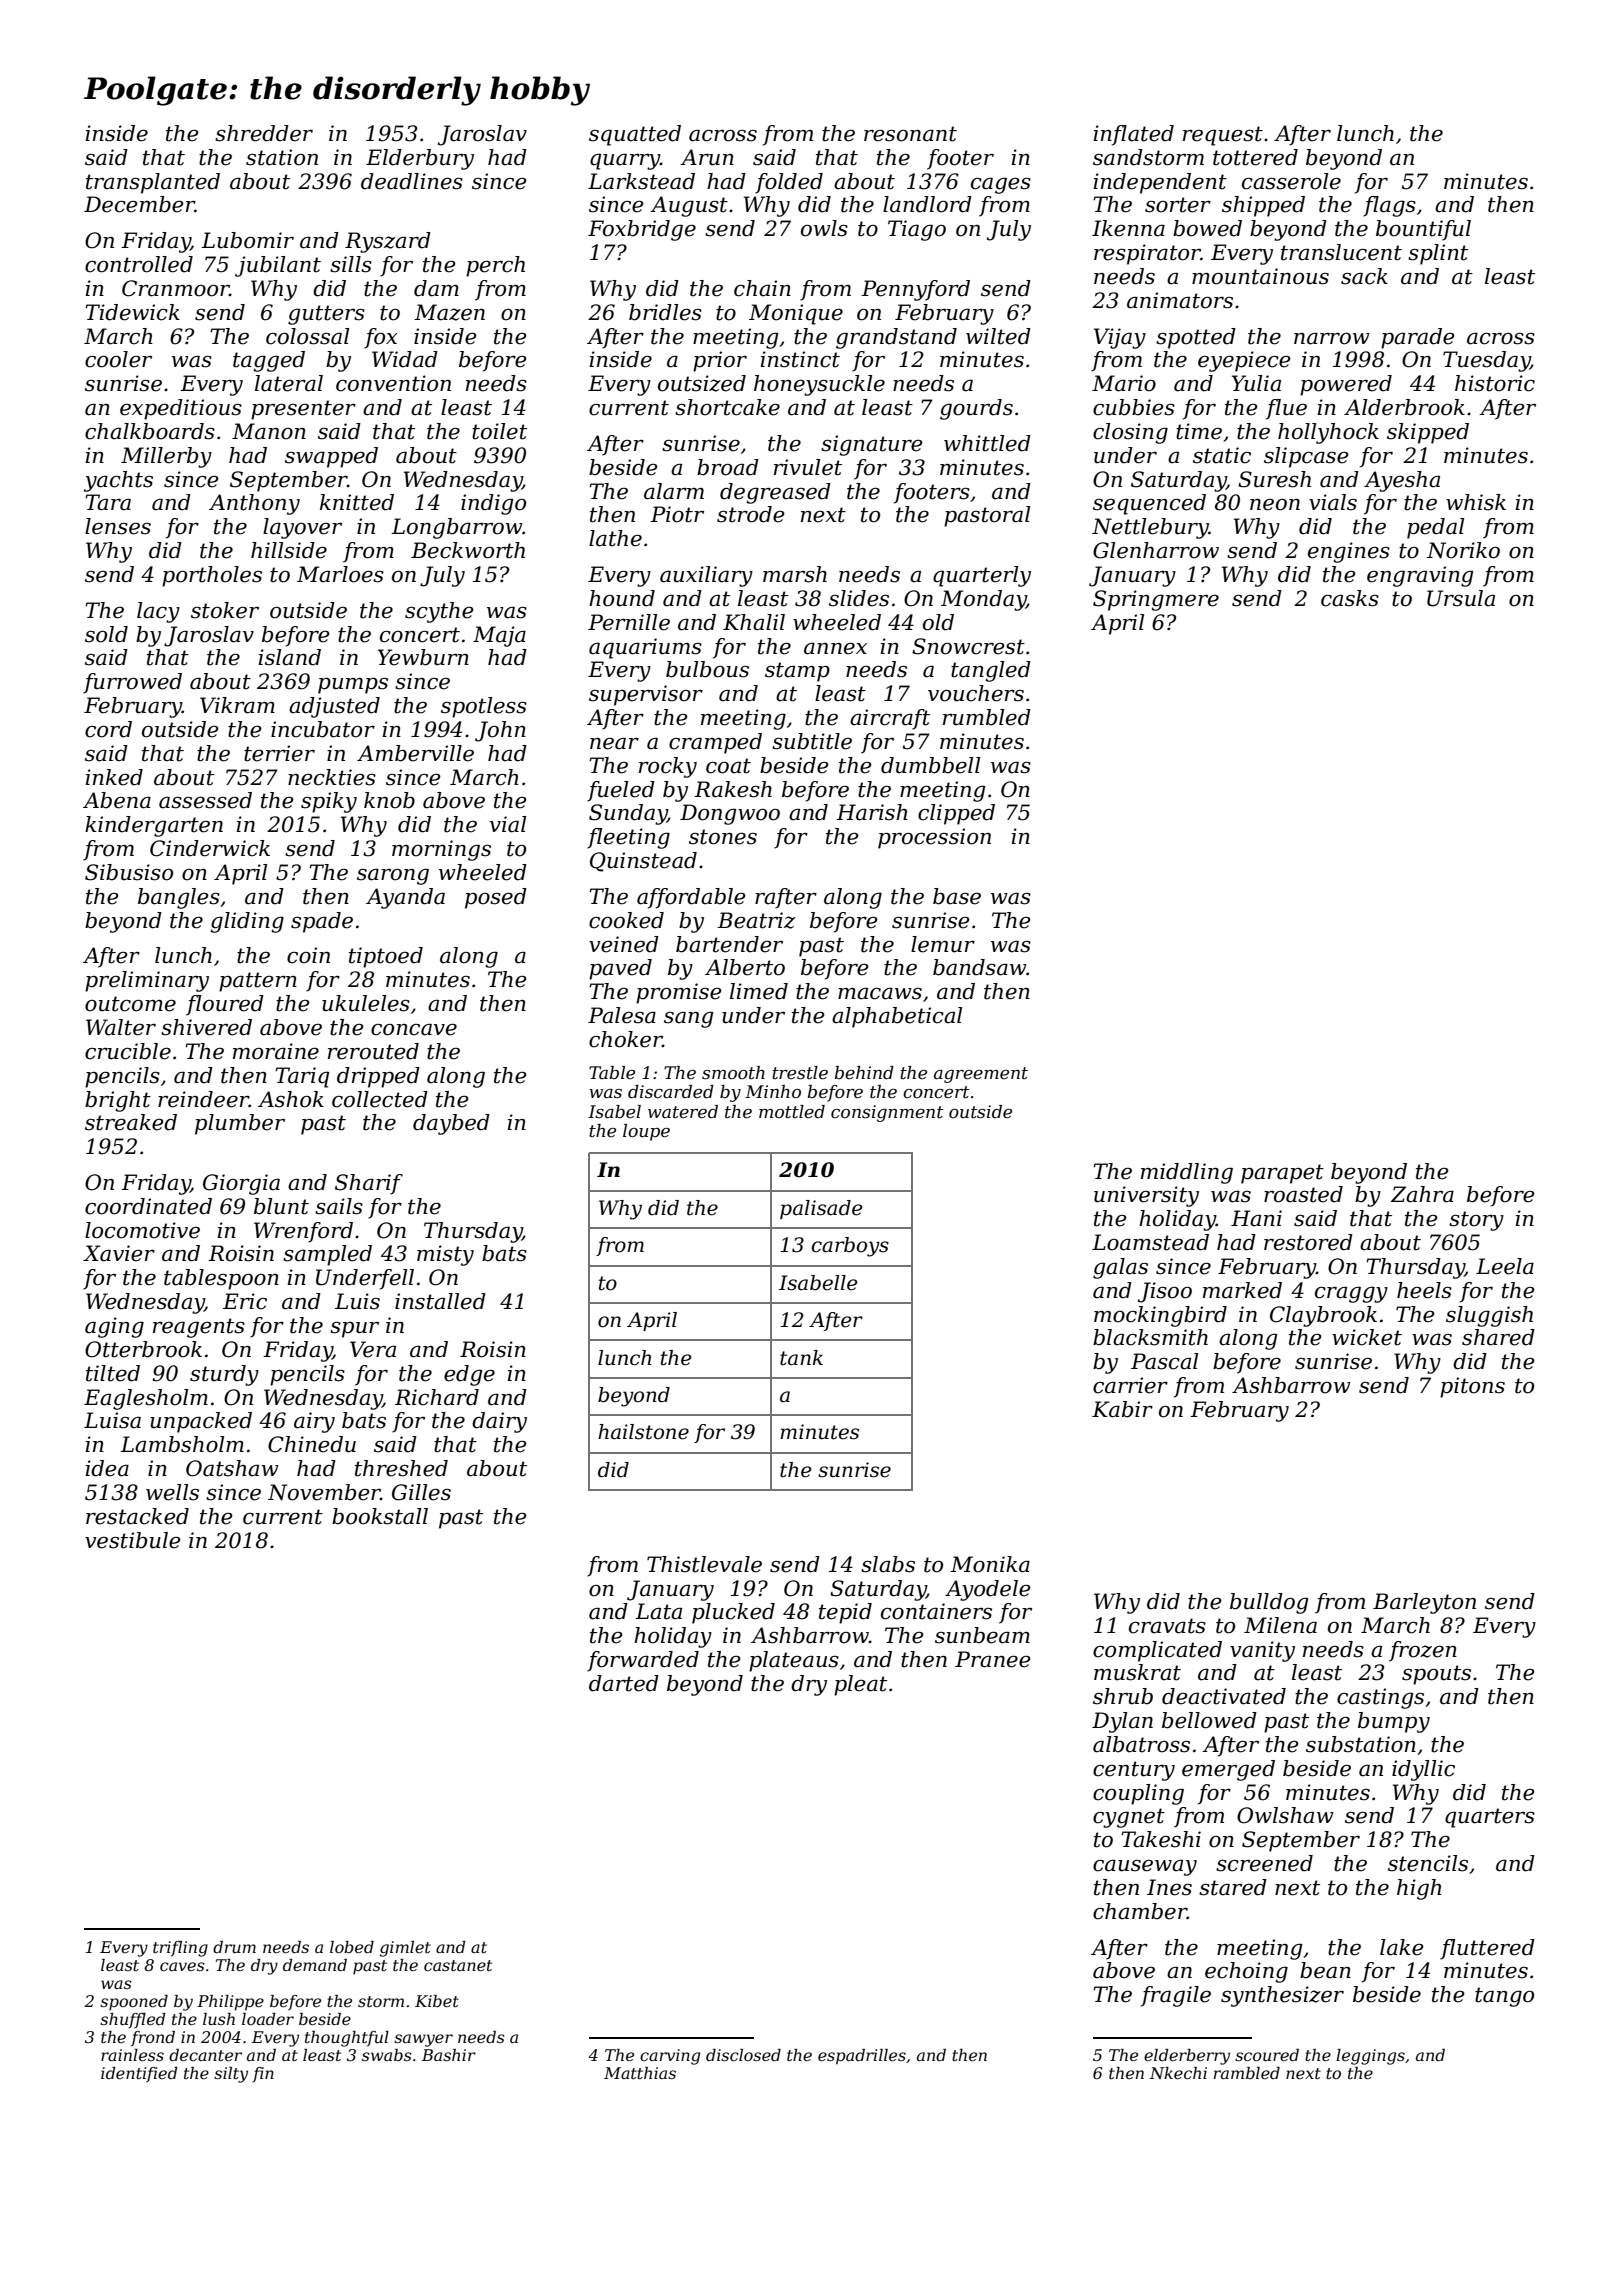 This document has width=1620, height=2292. What do you see at coordinates (1001, 185) in the document?
I see `cages` at bounding box center [1001, 185].
